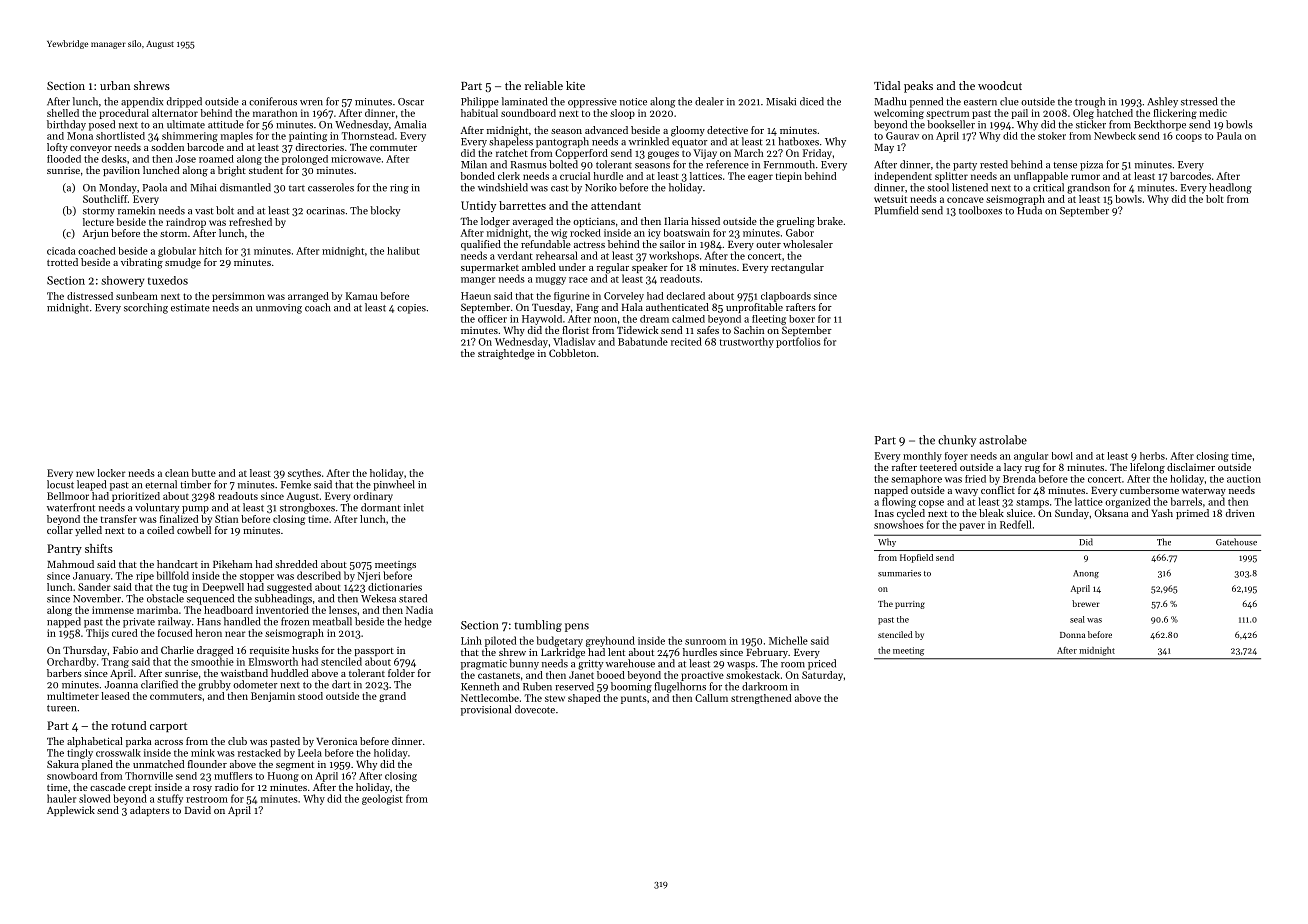 This screenshot has width=1308, height=924. Describe the element at coordinates (414, 507) in the screenshot. I see `inlet` at that location.
